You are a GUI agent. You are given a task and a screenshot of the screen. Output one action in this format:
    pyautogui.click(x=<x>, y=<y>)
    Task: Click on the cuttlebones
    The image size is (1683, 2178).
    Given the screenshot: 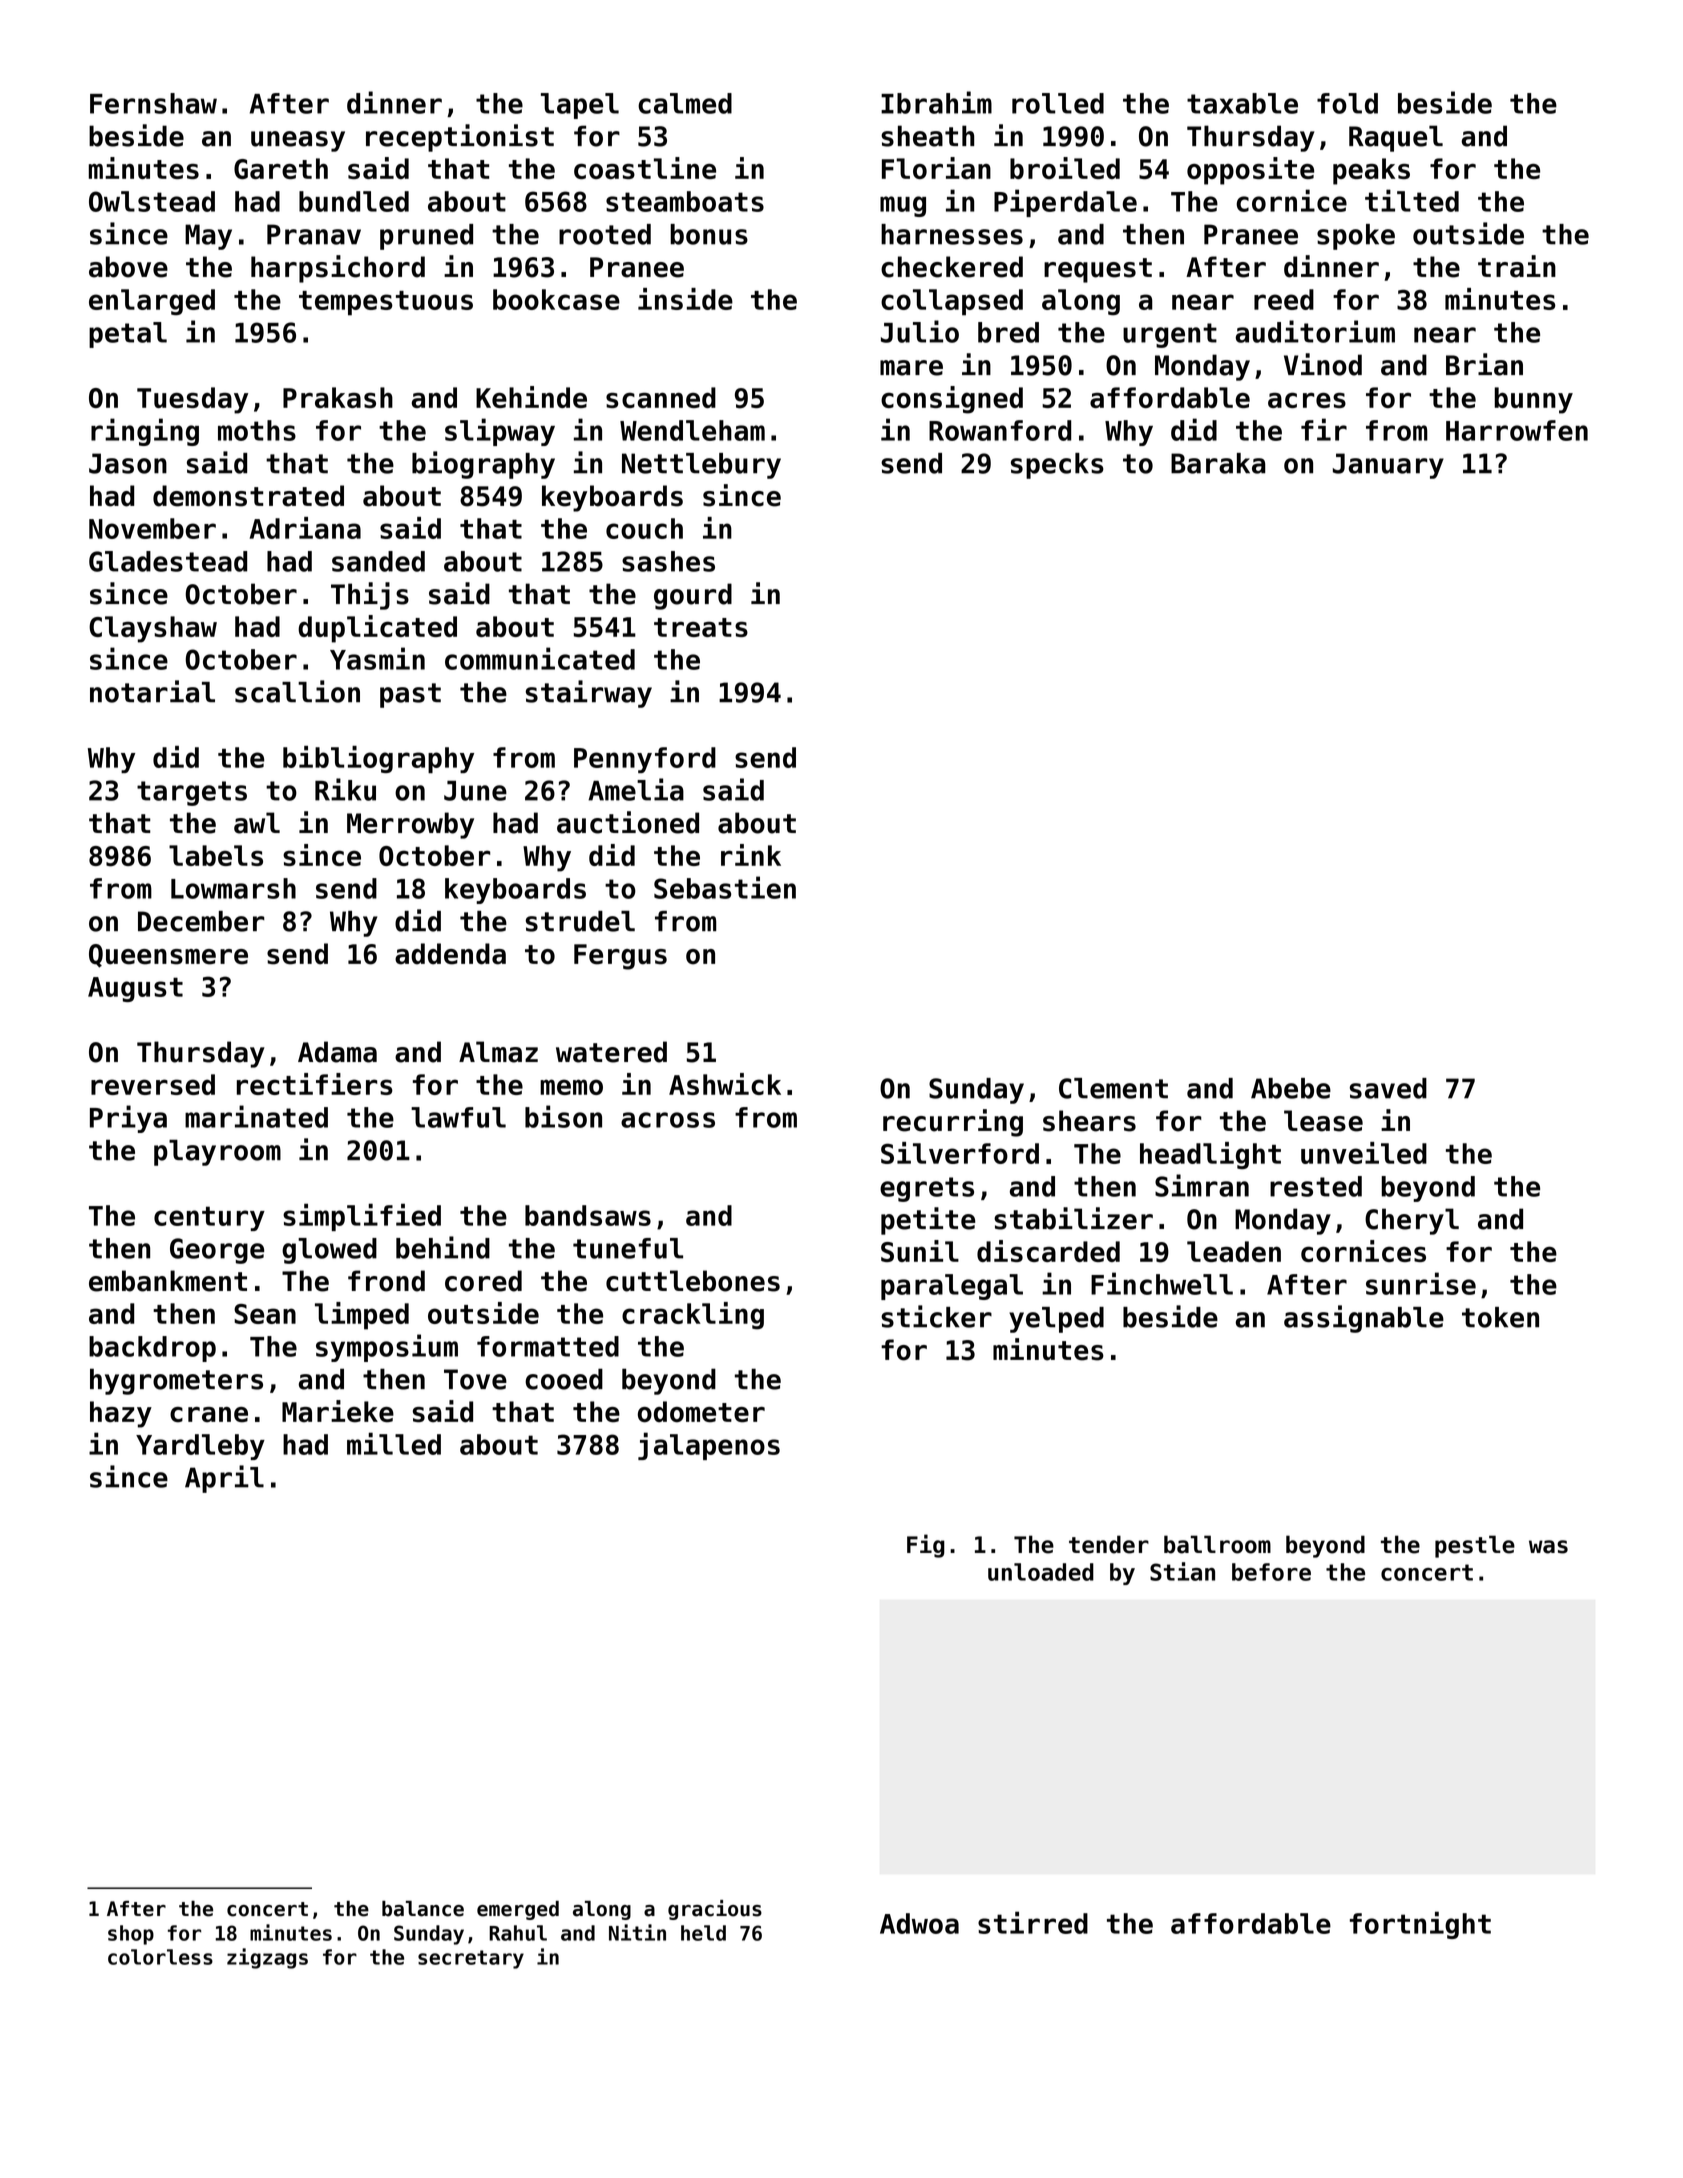 What is the action you would take?
    pyautogui.click(x=693, y=1281)
